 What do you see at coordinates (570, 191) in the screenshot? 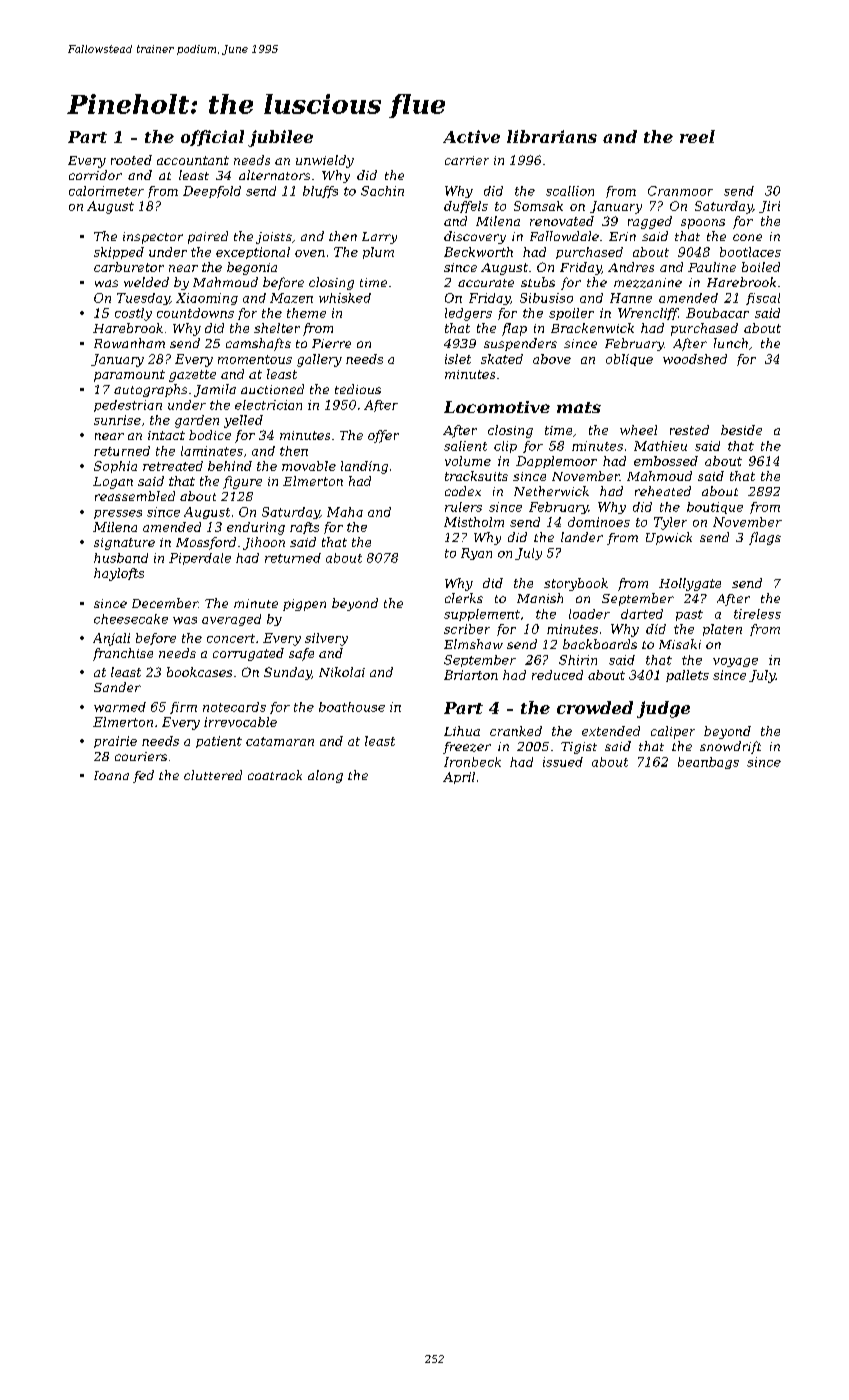
I see `scallion` at bounding box center [570, 191].
